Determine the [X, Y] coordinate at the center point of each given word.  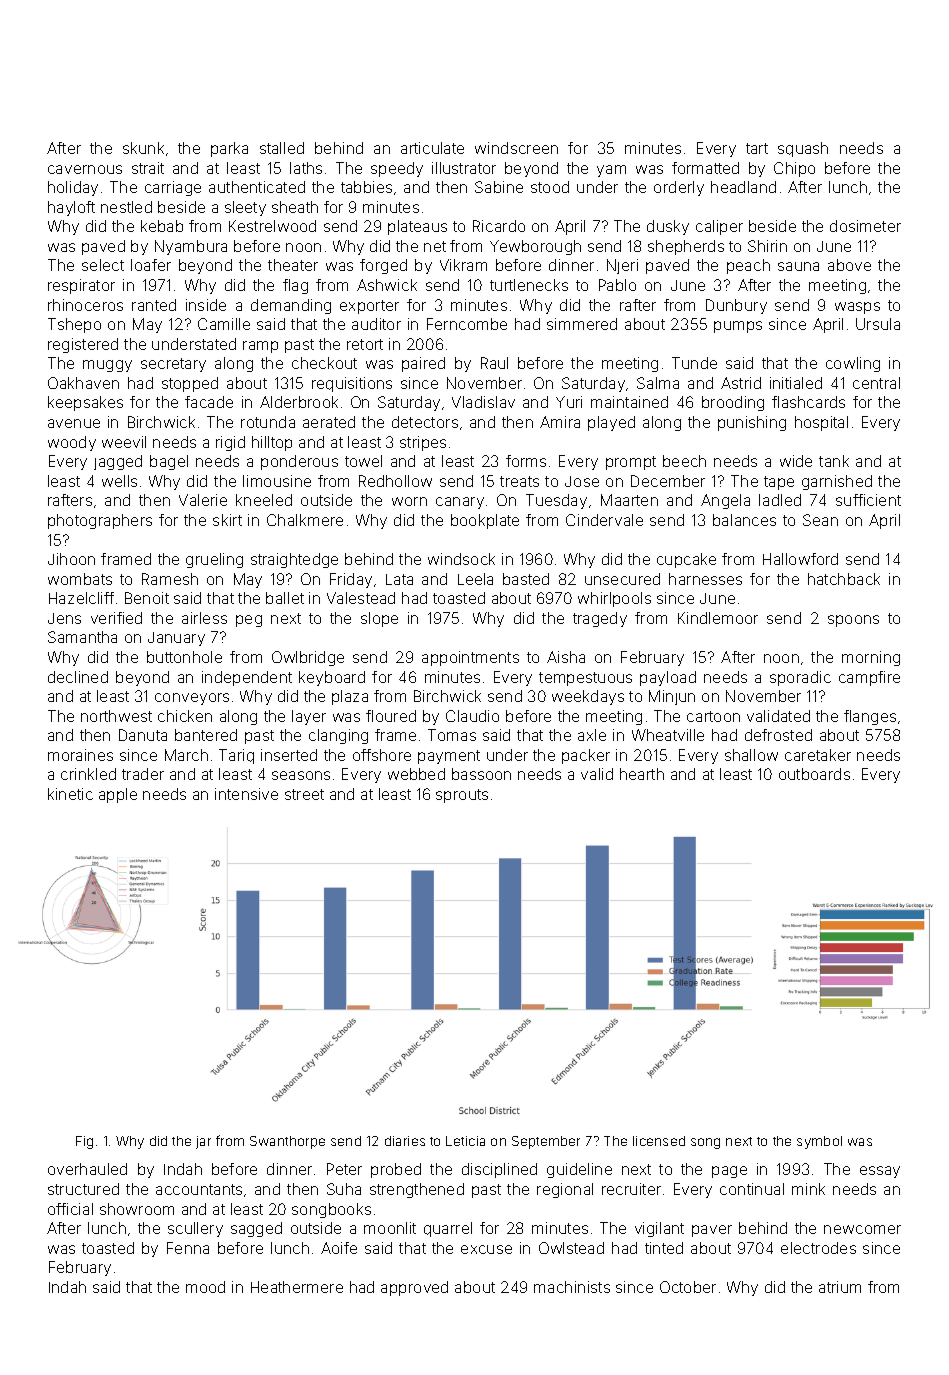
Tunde [694, 363]
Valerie [203, 500]
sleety [245, 208]
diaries [405, 1141]
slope [379, 619]
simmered [582, 324]
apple [118, 795]
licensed [659, 1141]
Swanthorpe [287, 1142]
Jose [582, 481]
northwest [116, 716]
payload [668, 678]
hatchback [844, 579]
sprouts [462, 796]
